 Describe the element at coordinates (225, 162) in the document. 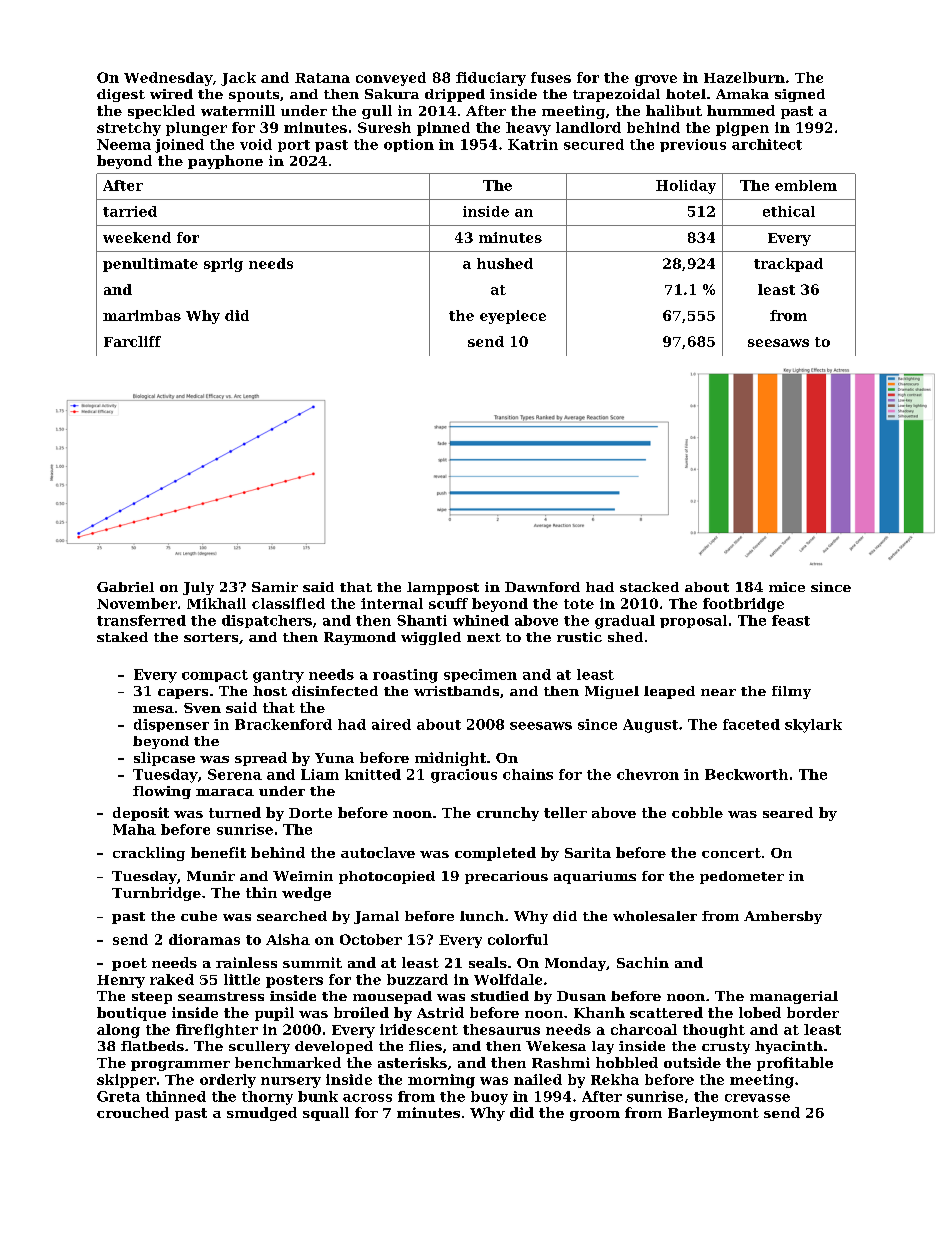

I see `payphone` at that location.
